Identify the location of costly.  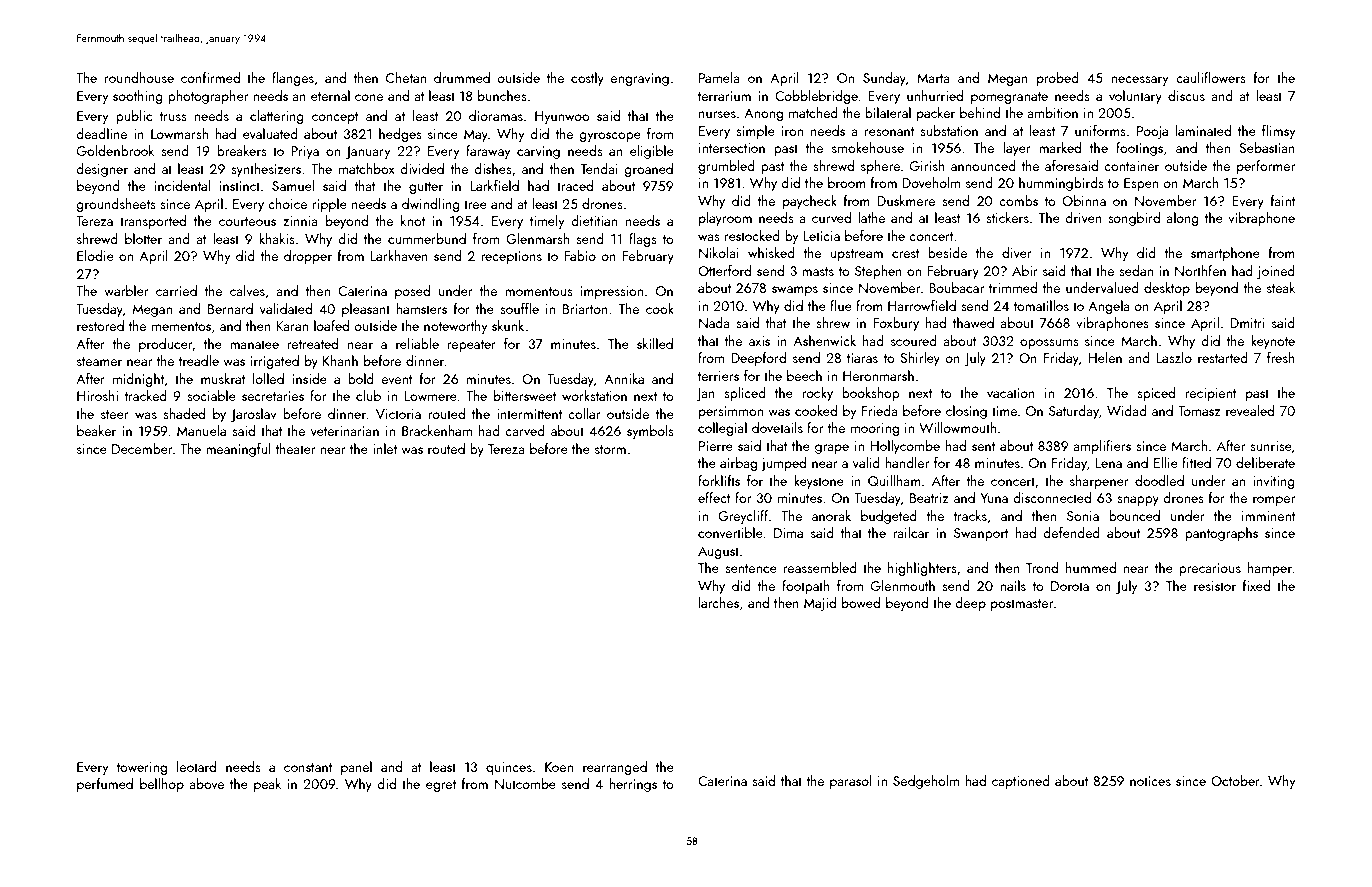
(587, 79).
